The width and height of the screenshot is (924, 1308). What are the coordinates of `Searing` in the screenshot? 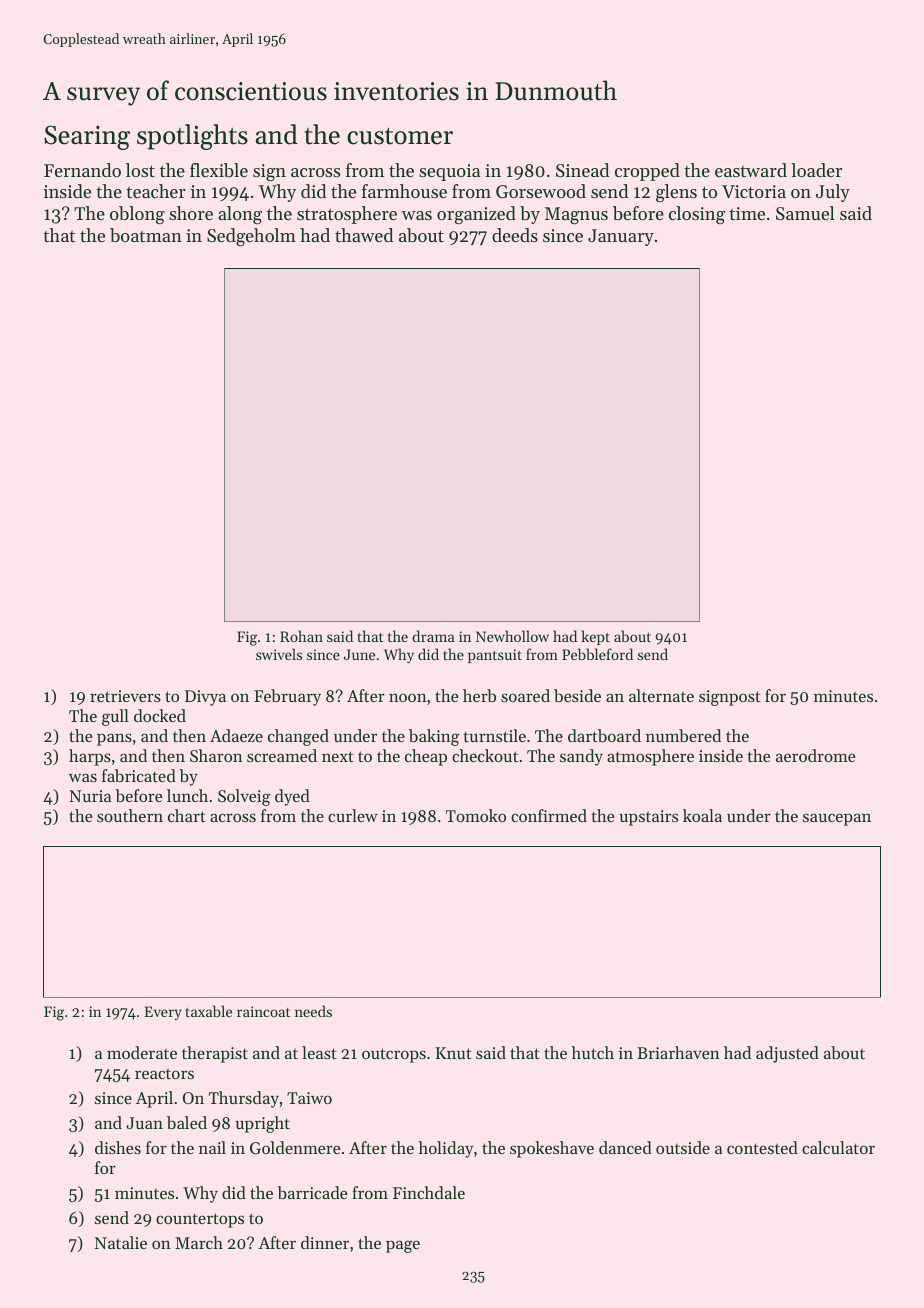 It's located at (87, 137).
